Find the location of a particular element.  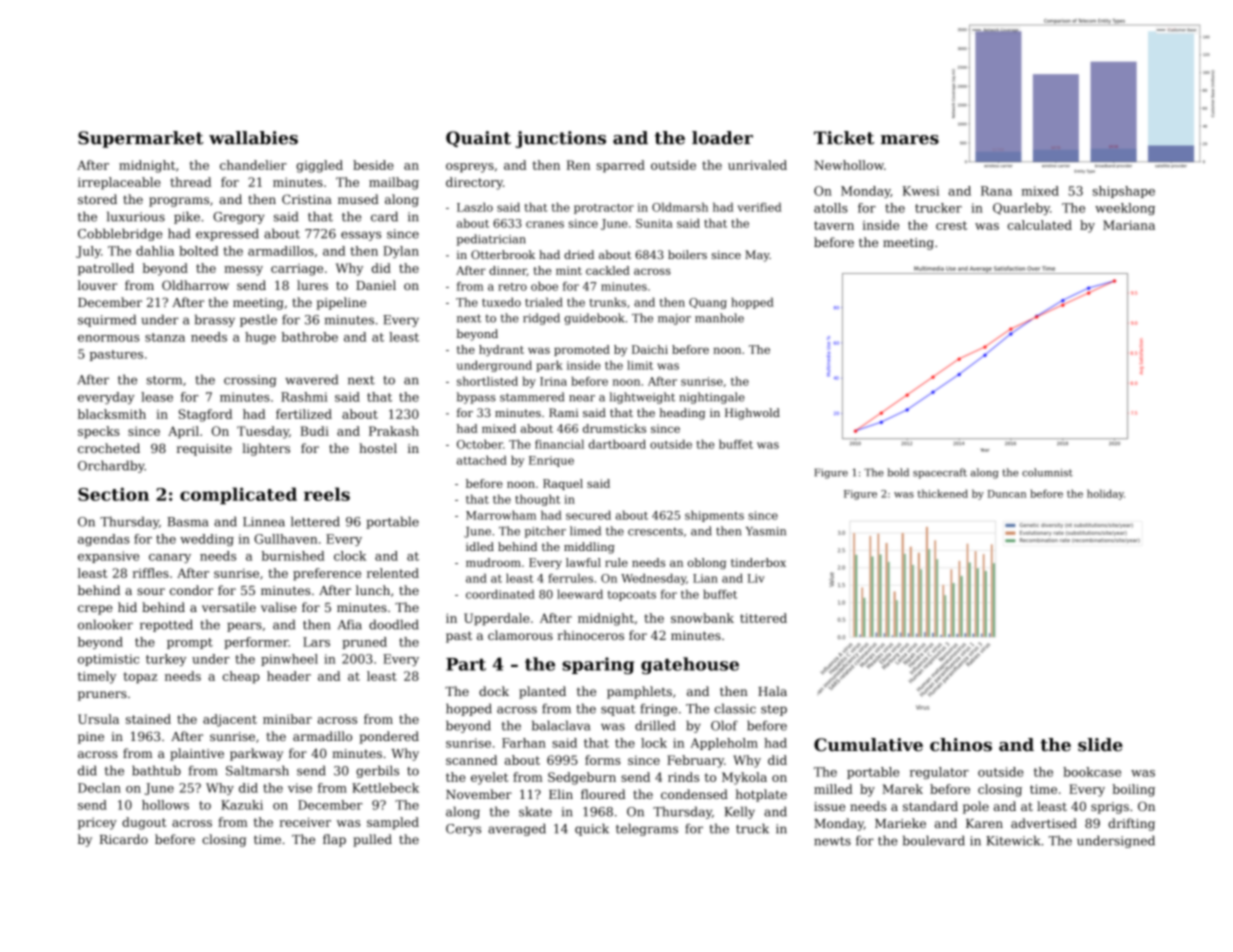

rhinoceros is located at coordinates (591, 635).
